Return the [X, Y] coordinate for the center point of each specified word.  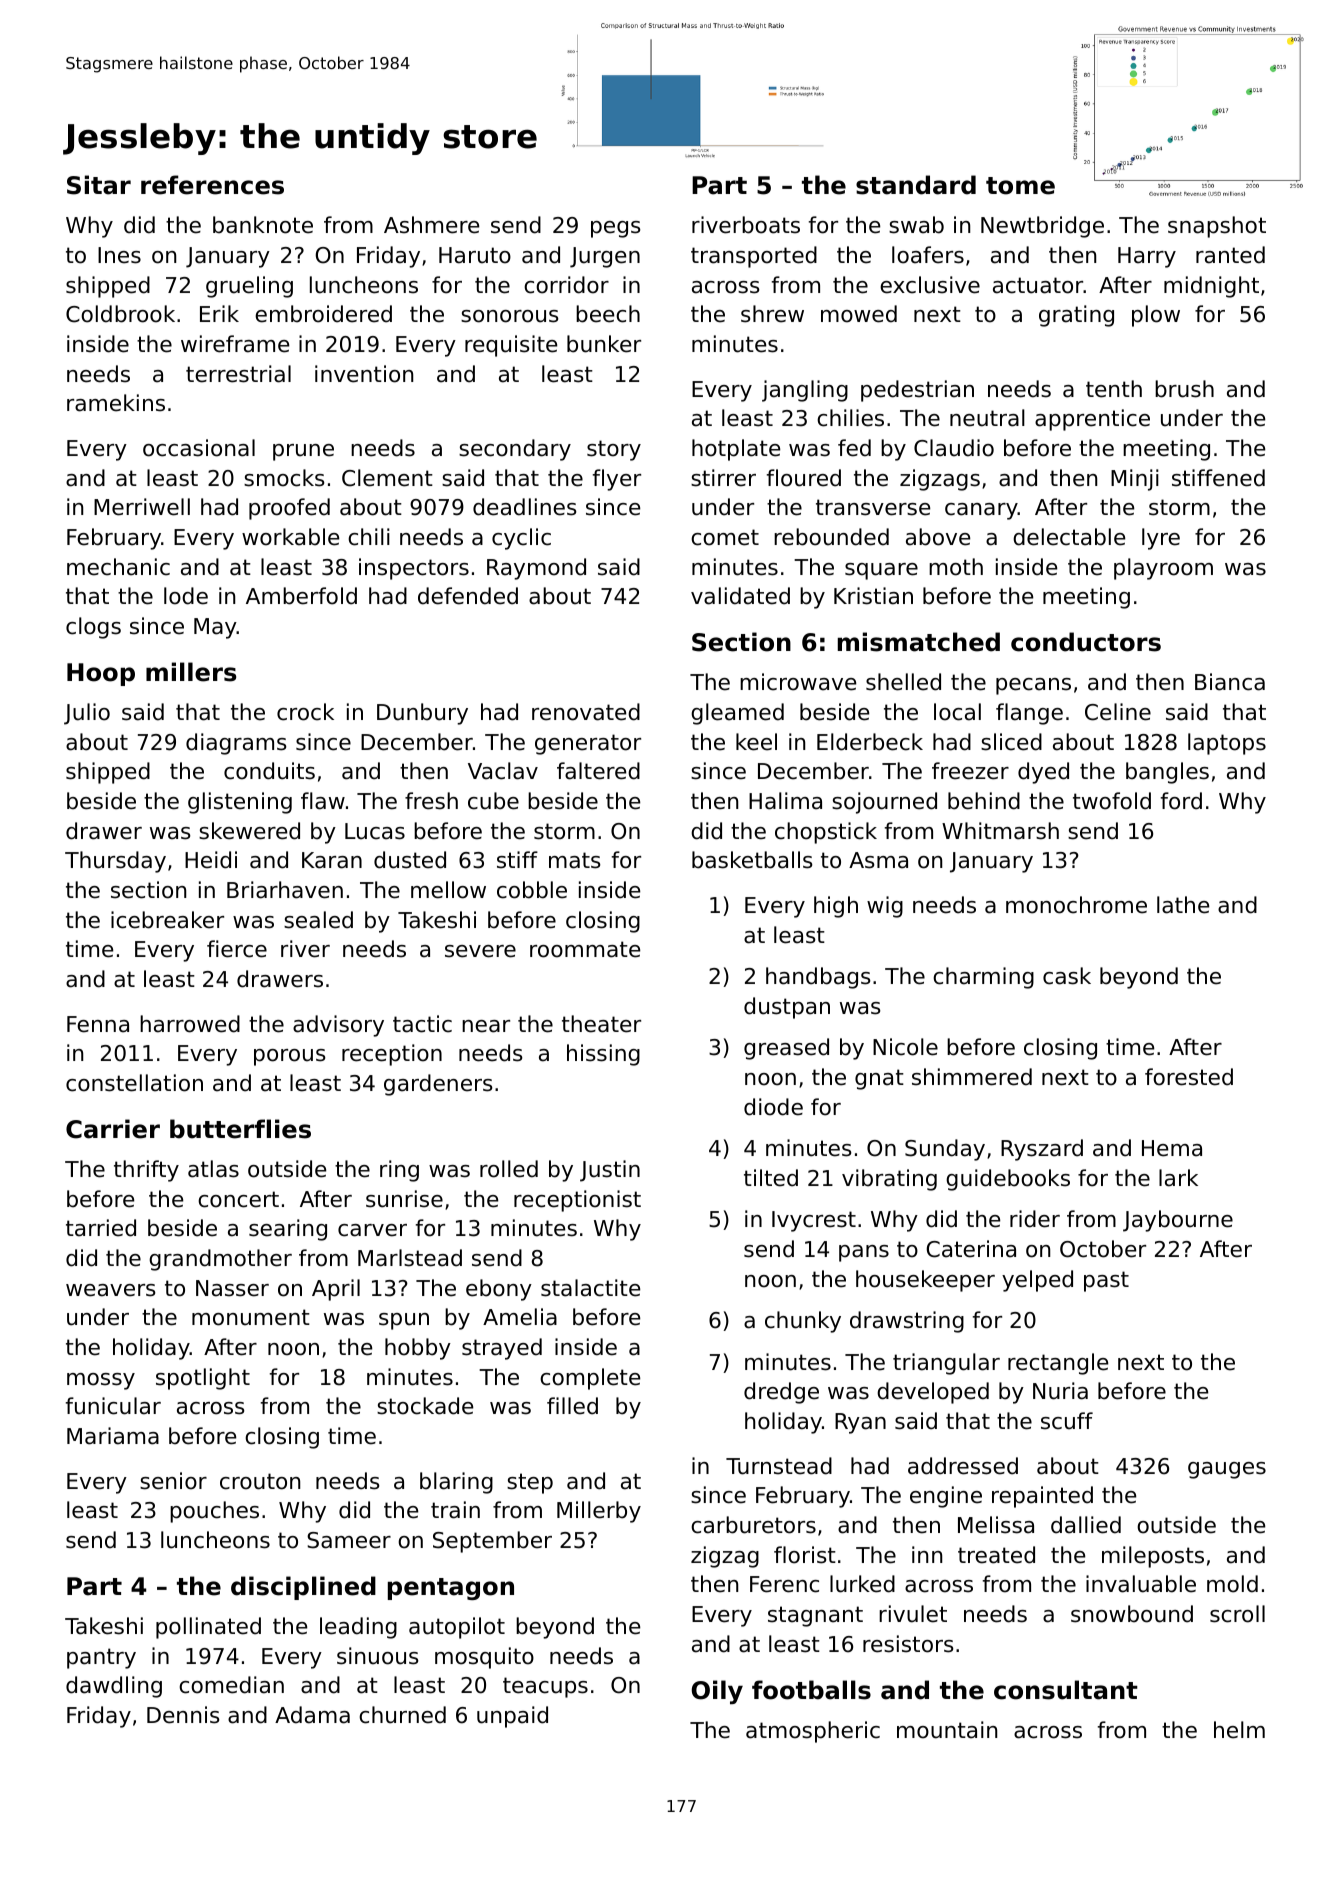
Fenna [98, 1024]
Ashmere [431, 225]
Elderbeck [870, 742]
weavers [110, 1290]
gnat [879, 1079]
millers [191, 672]
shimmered [972, 1077]
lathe [1183, 905]
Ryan [860, 1423]
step [530, 1483]
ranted [1230, 255]
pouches [214, 1512]
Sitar [99, 185]
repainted [1042, 1497]
